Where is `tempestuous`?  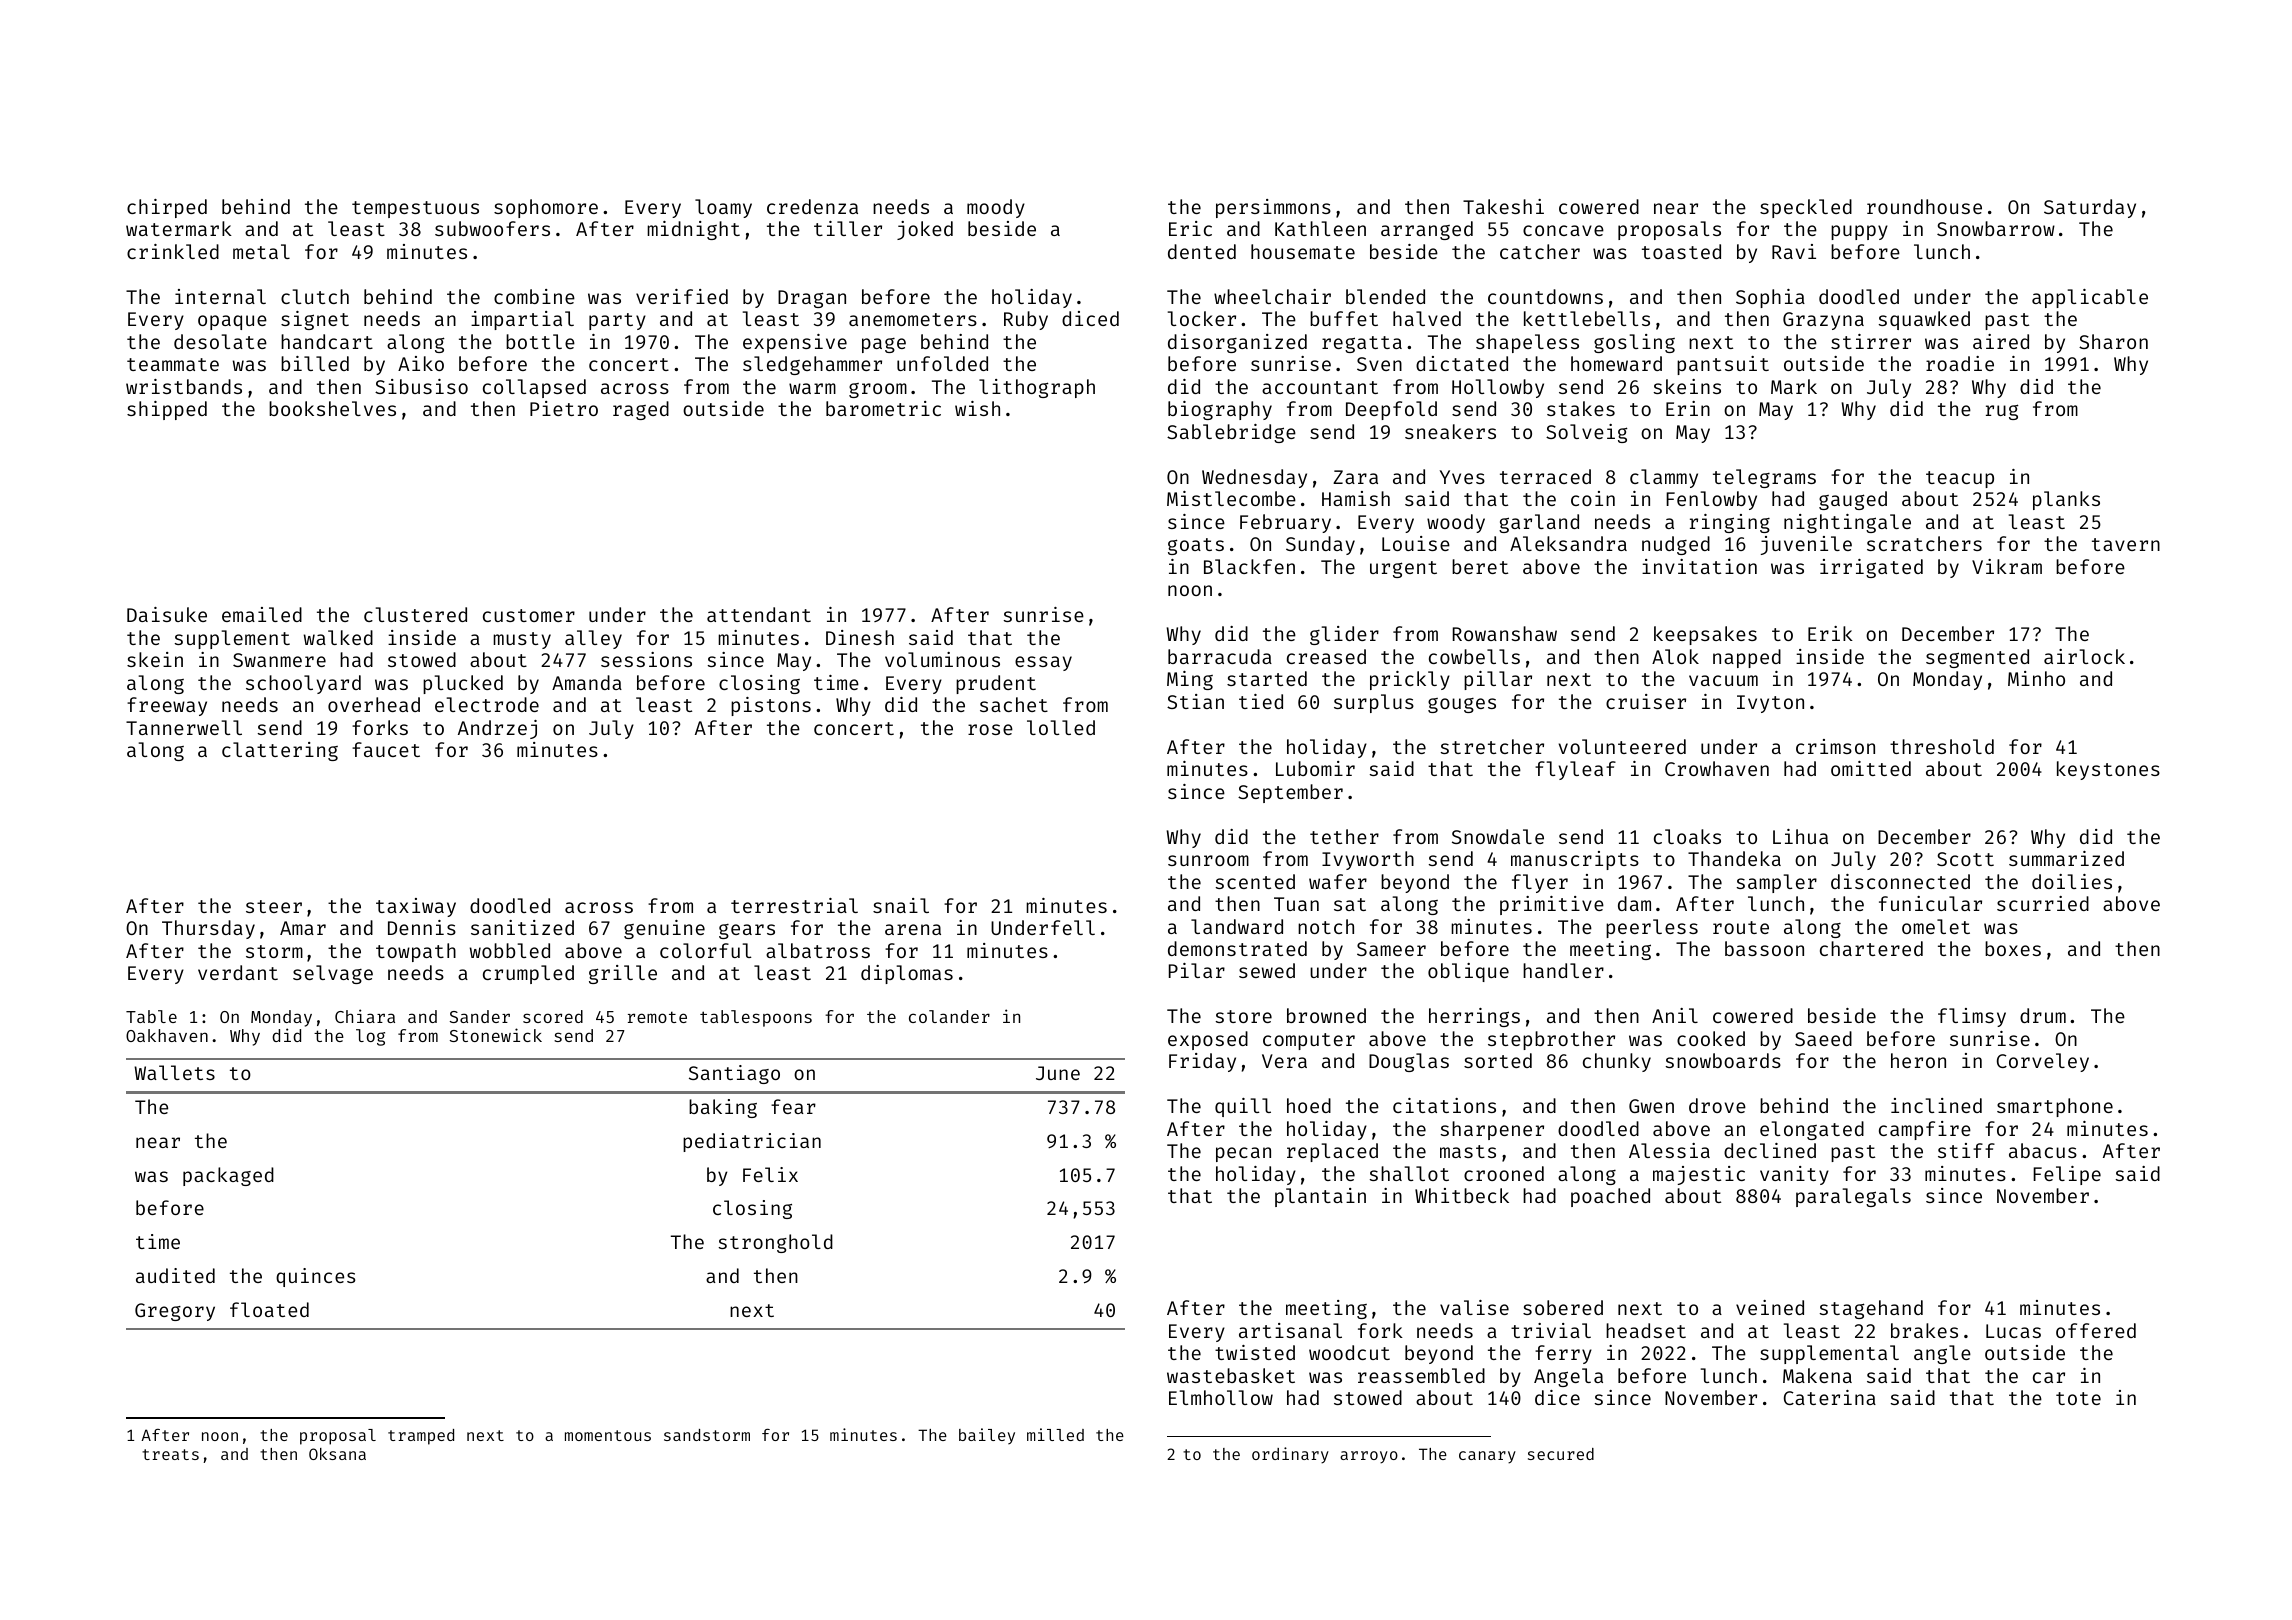 tempestuous is located at coordinates (415, 209).
